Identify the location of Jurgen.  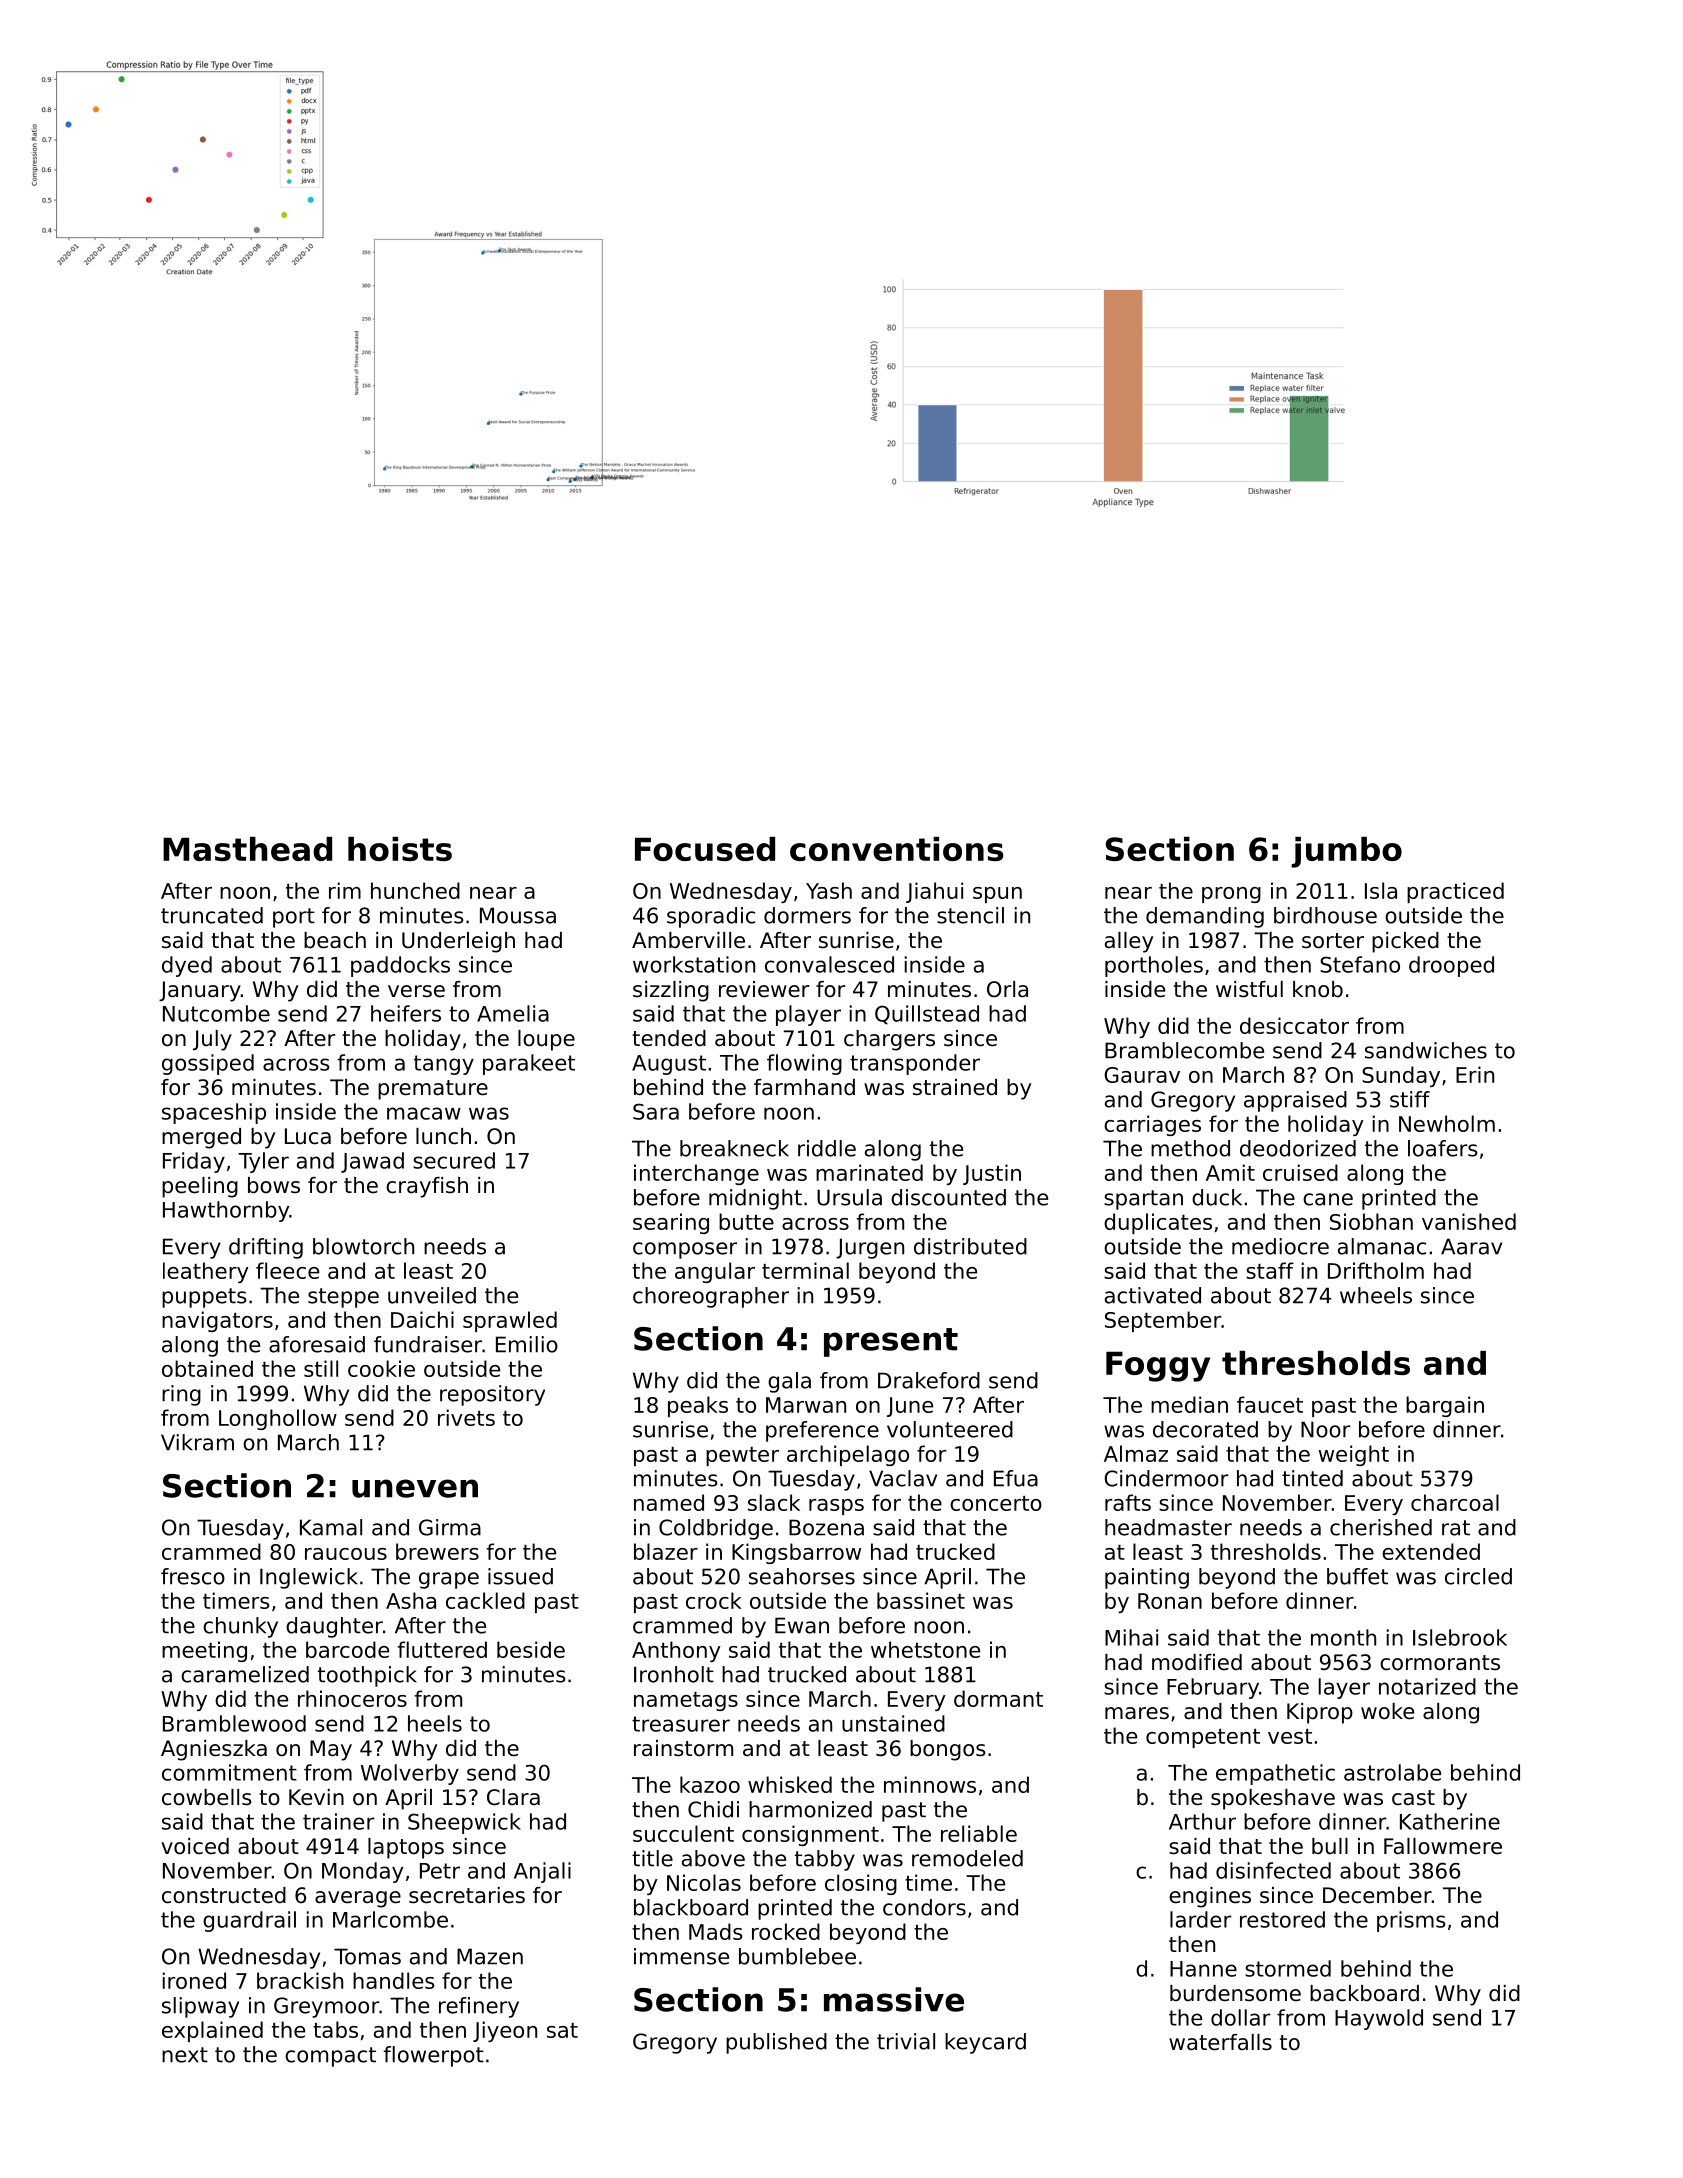
(870, 1248).
